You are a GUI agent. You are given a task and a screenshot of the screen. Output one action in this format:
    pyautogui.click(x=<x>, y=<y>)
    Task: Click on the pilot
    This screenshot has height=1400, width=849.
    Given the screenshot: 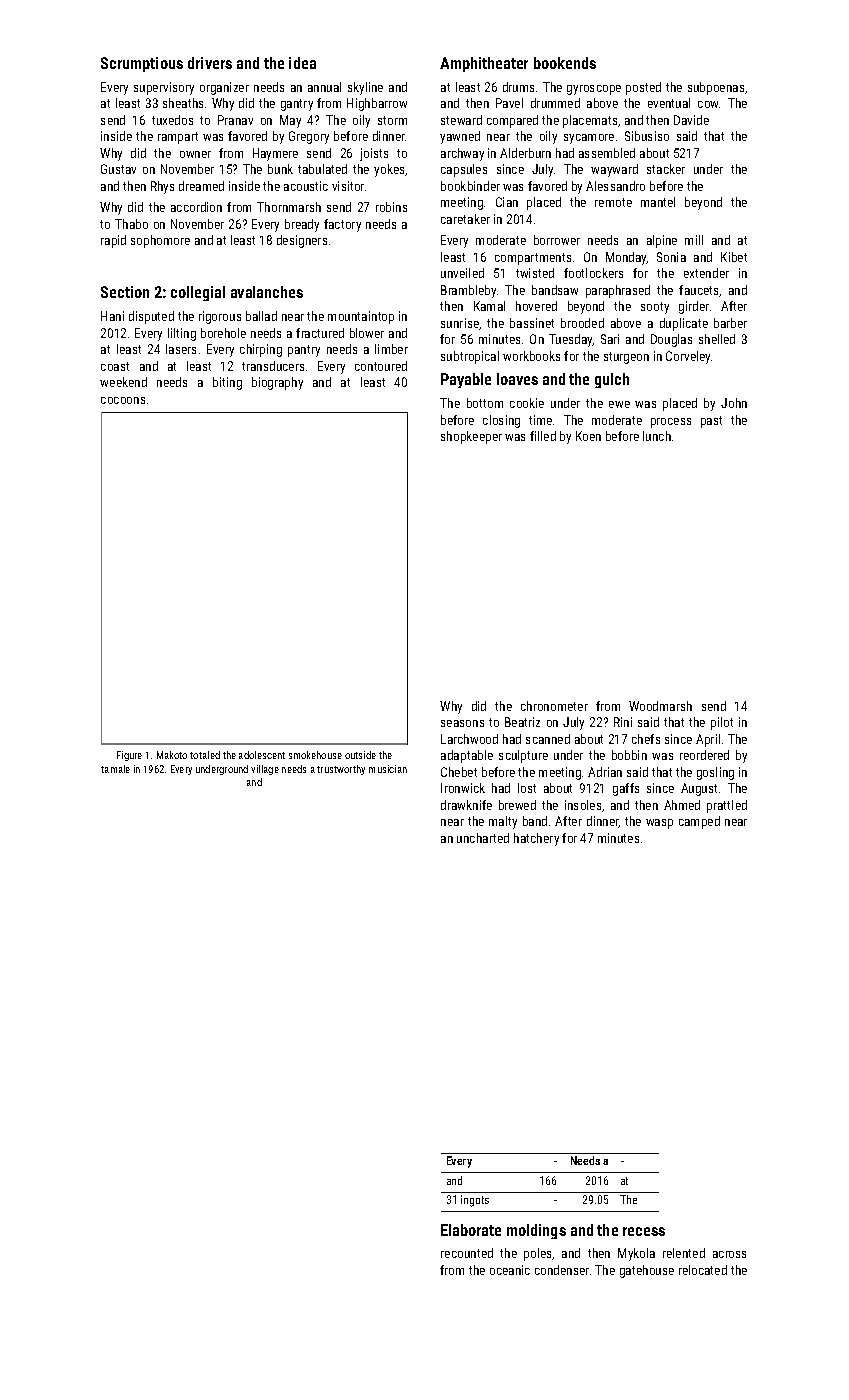 What is the action you would take?
    pyautogui.click(x=722, y=723)
